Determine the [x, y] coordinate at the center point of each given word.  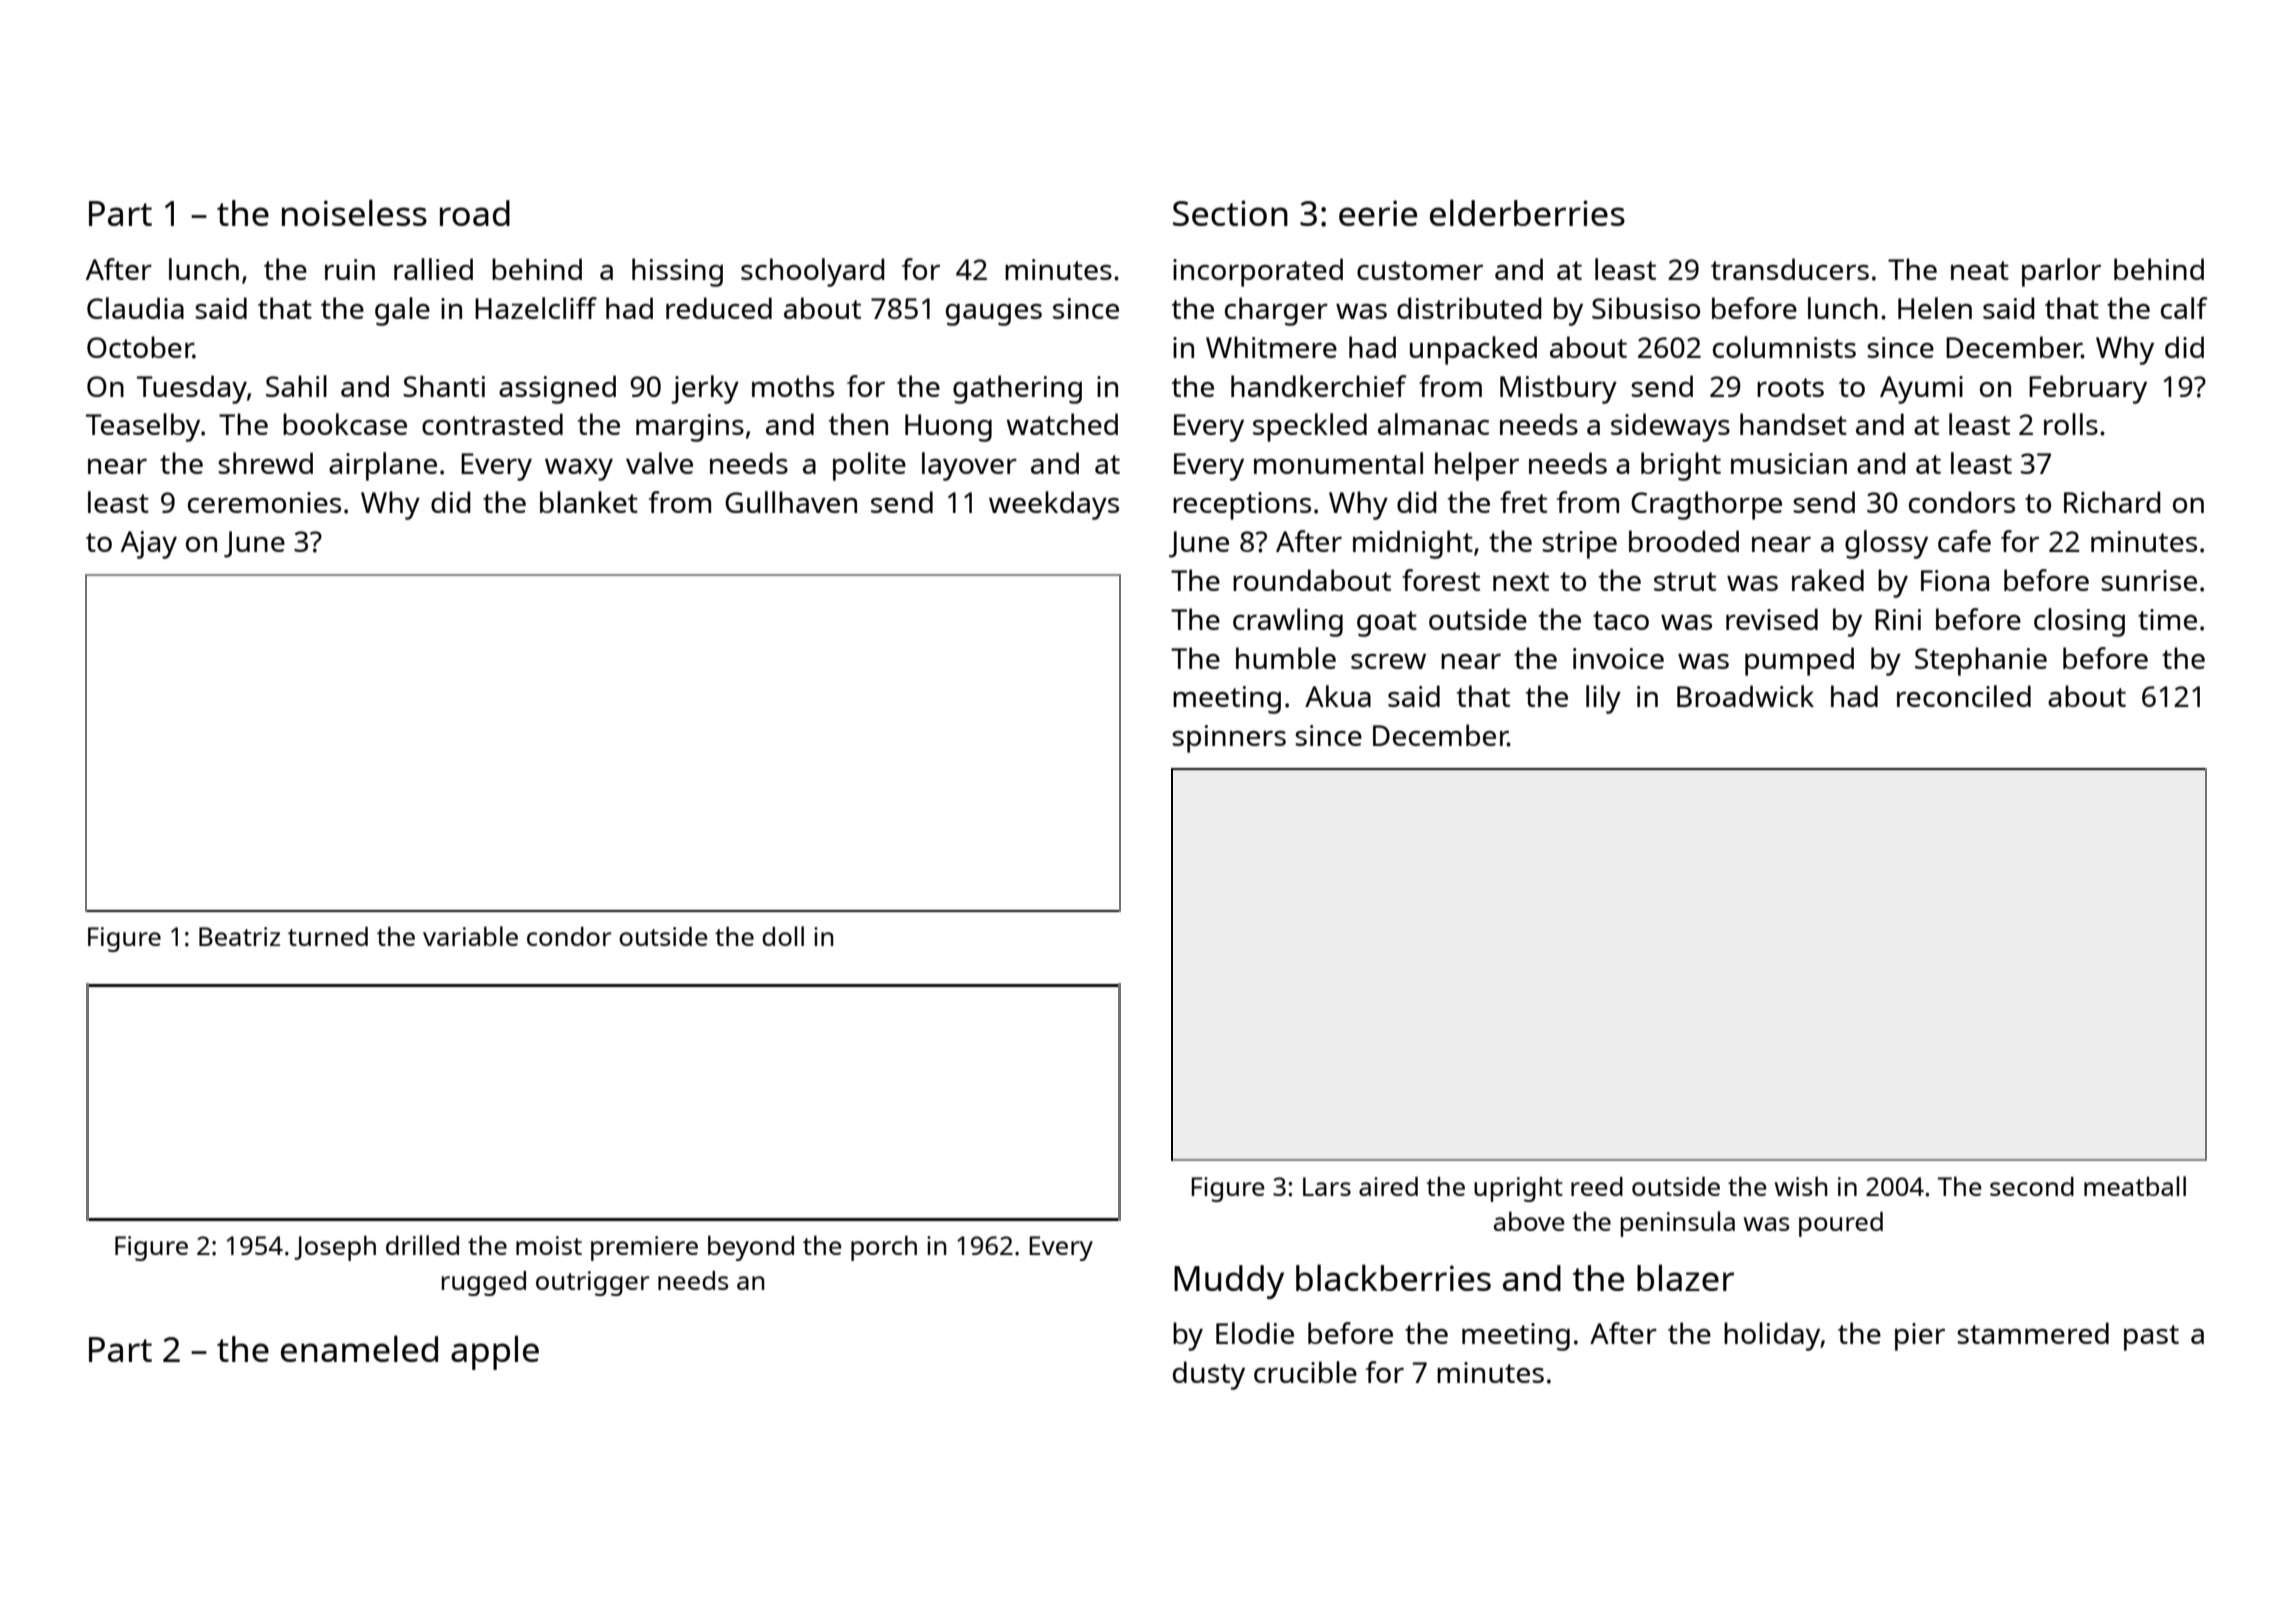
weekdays [1054, 505]
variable [470, 936]
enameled [359, 1348]
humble [1286, 658]
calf [2184, 308]
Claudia [135, 308]
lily [1603, 699]
